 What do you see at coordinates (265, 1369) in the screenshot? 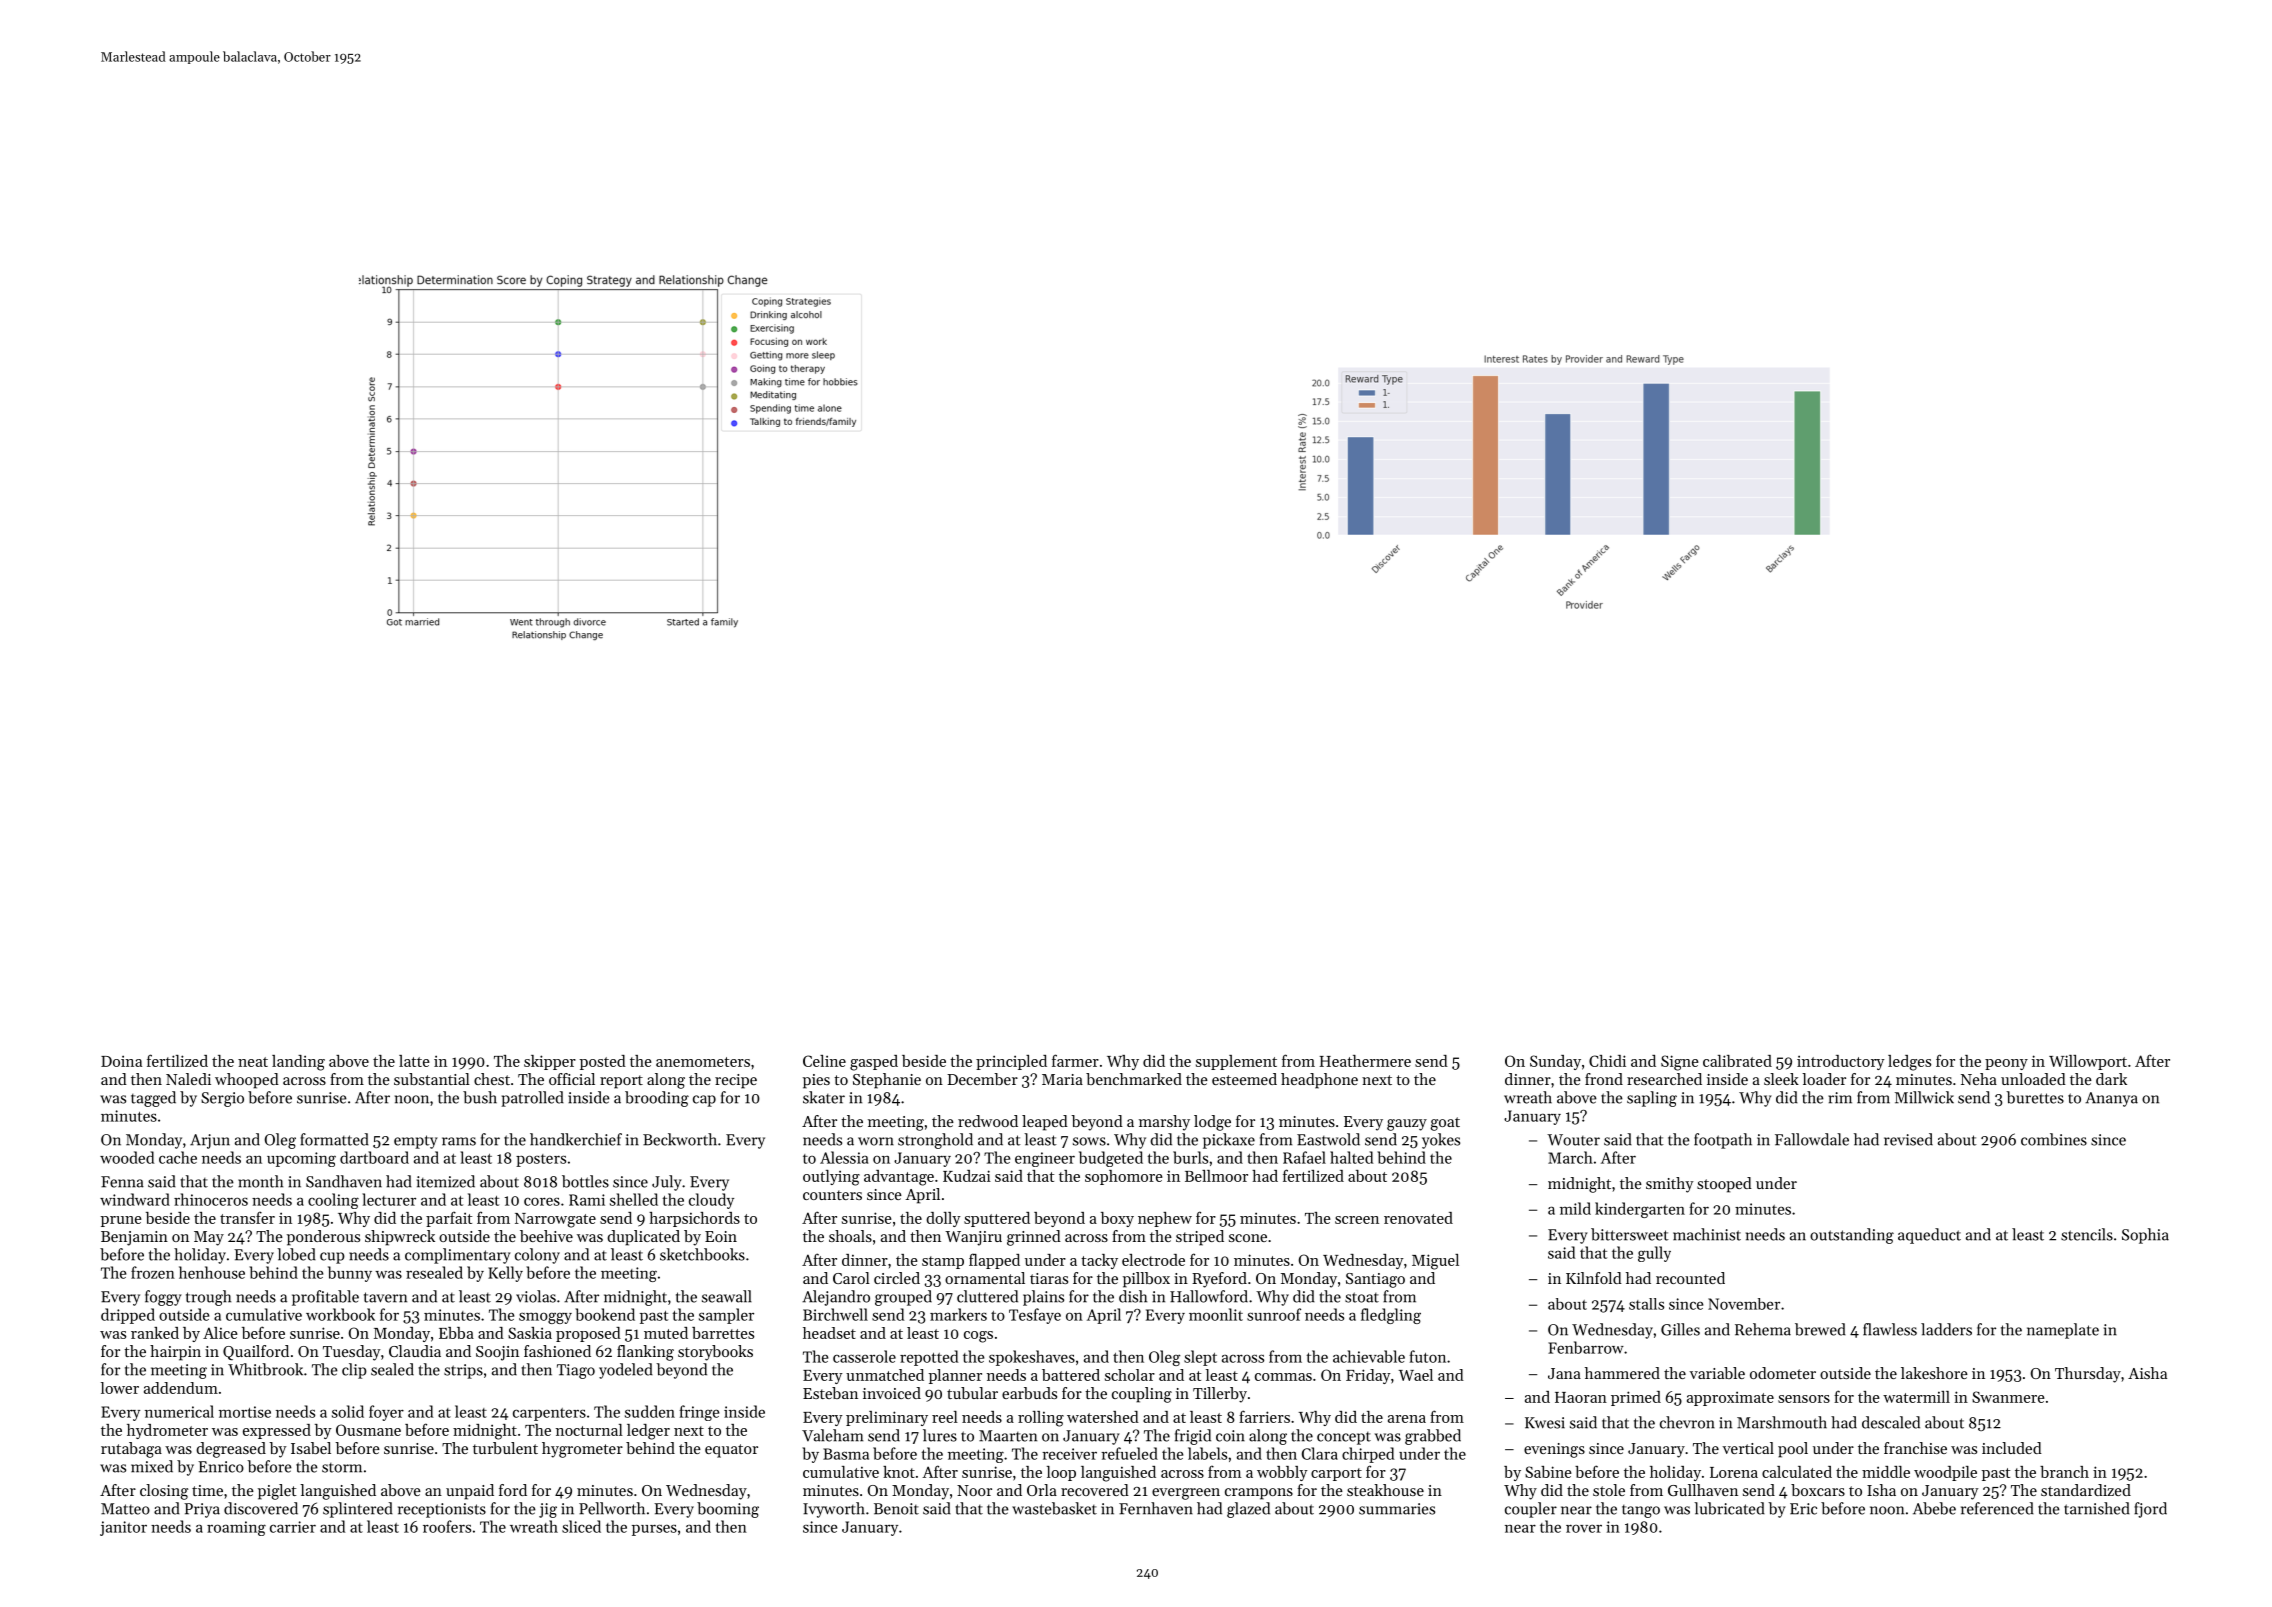
I see `Whitbrook` at bounding box center [265, 1369].
